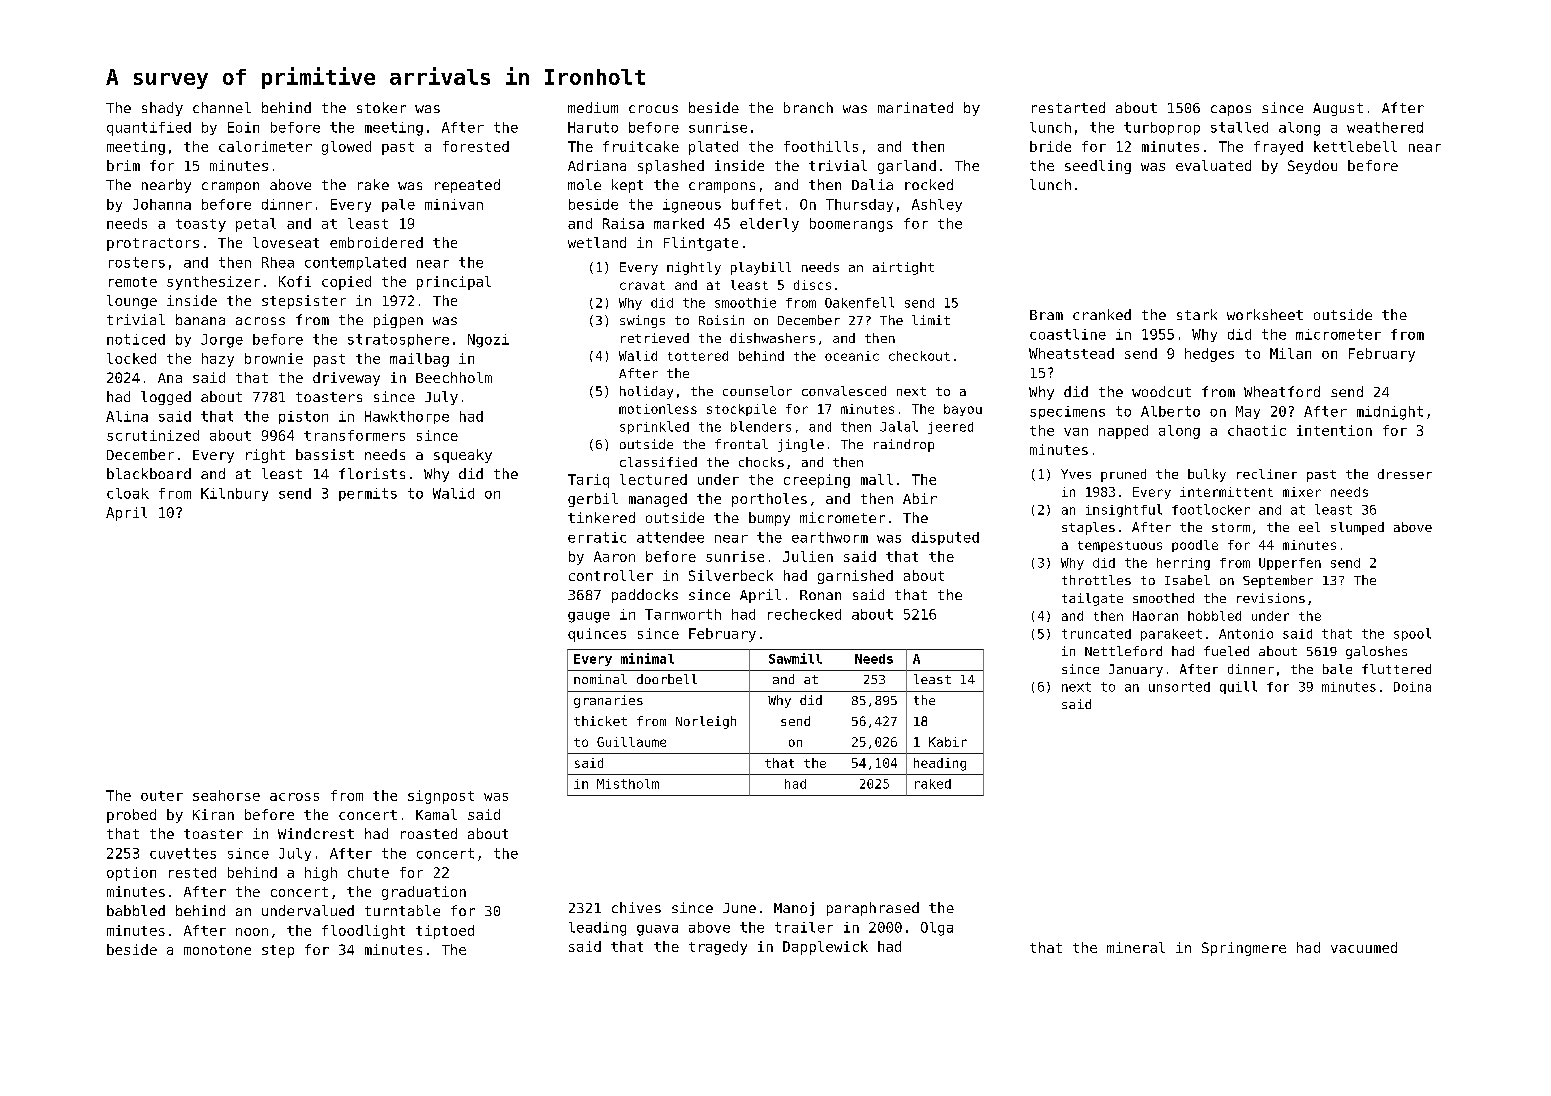  What do you see at coordinates (1068, 107) in the page?
I see `restarted` at bounding box center [1068, 107].
